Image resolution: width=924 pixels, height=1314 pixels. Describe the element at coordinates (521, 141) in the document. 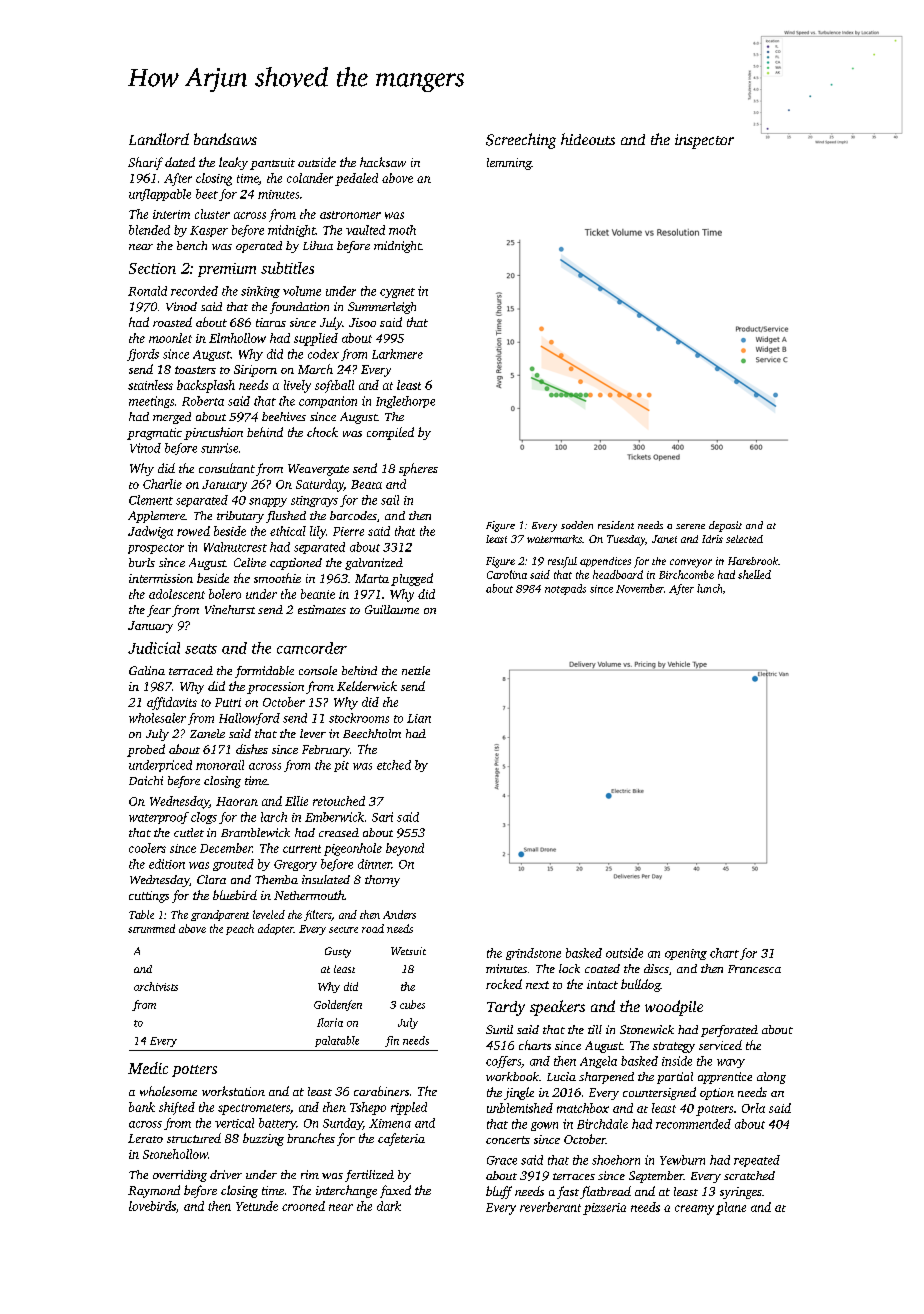

I see `Screeching` at that location.
